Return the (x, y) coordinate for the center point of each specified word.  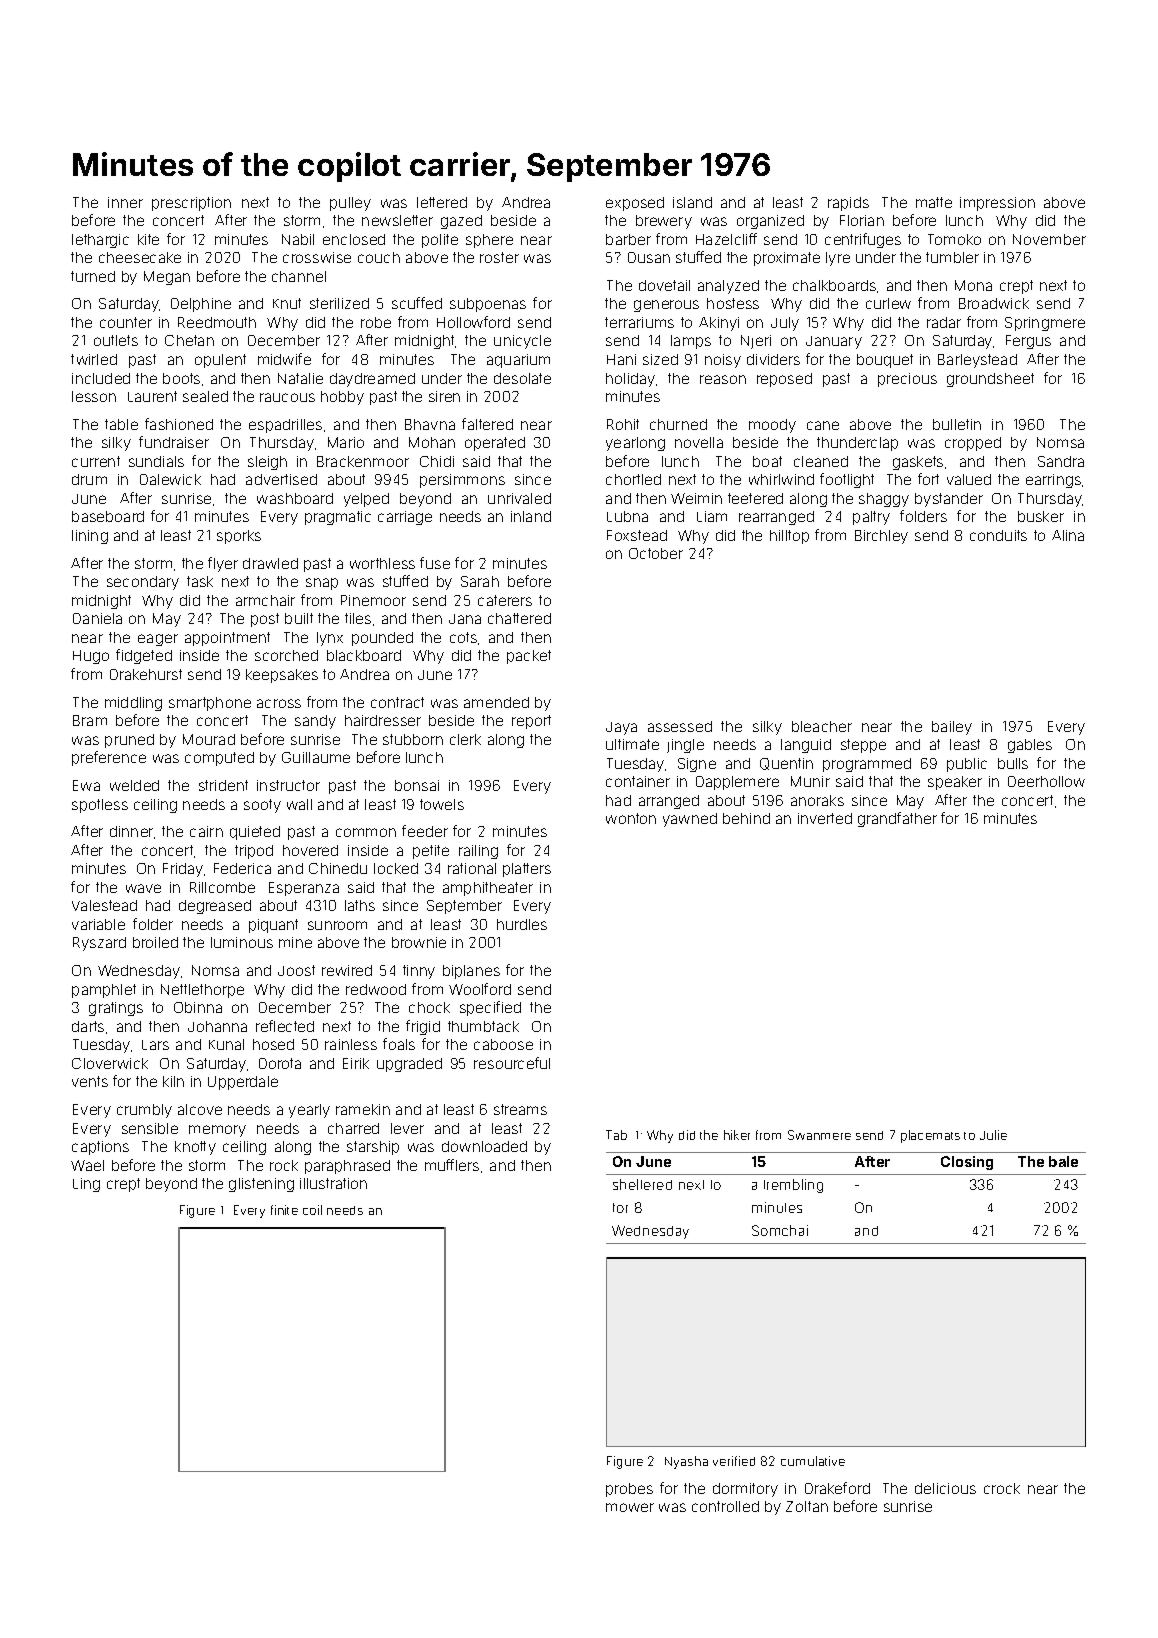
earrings (1053, 481)
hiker (737, 1135)
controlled (725, 1506)
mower (630, 1507)
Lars (155, 1045)
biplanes (471, 972)
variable (98, 924)
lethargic (100, 241)
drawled (270, 563)
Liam (712, 516)
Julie (993, 1135)
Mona (973, 285)
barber (628, 239)
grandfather (897, 819)
